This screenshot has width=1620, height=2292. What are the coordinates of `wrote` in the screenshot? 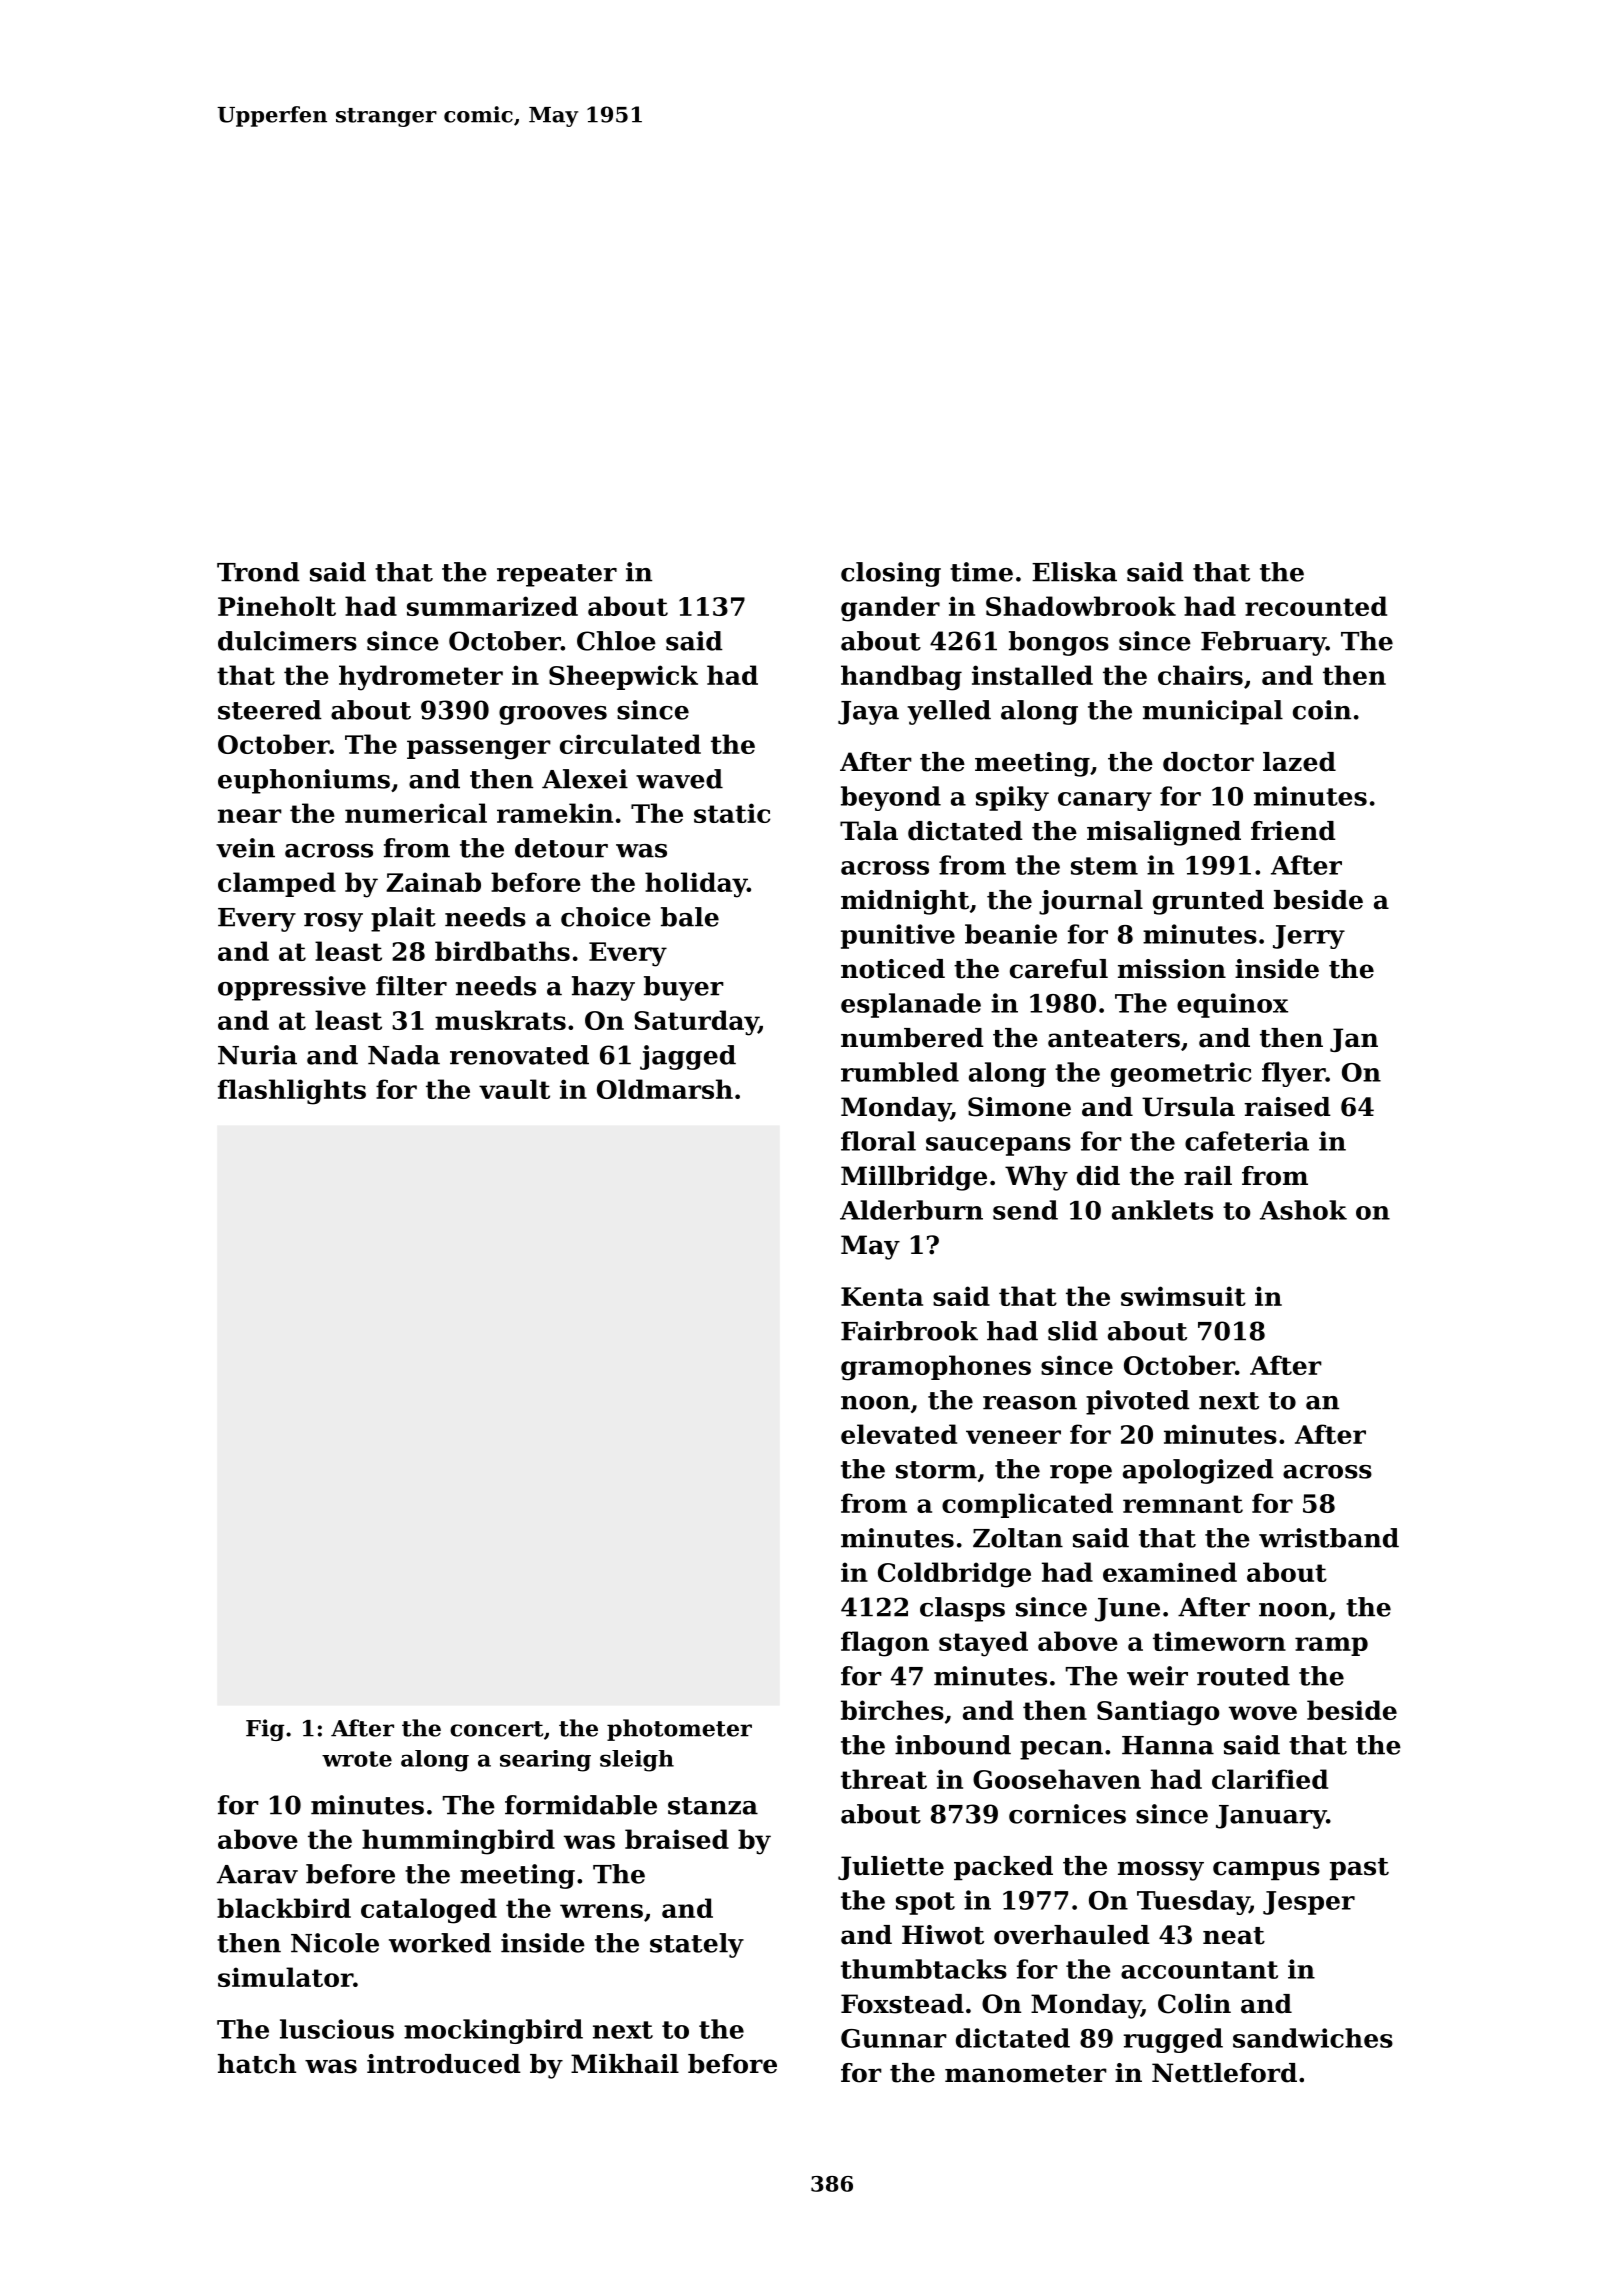 It's located at (357, 1759).
